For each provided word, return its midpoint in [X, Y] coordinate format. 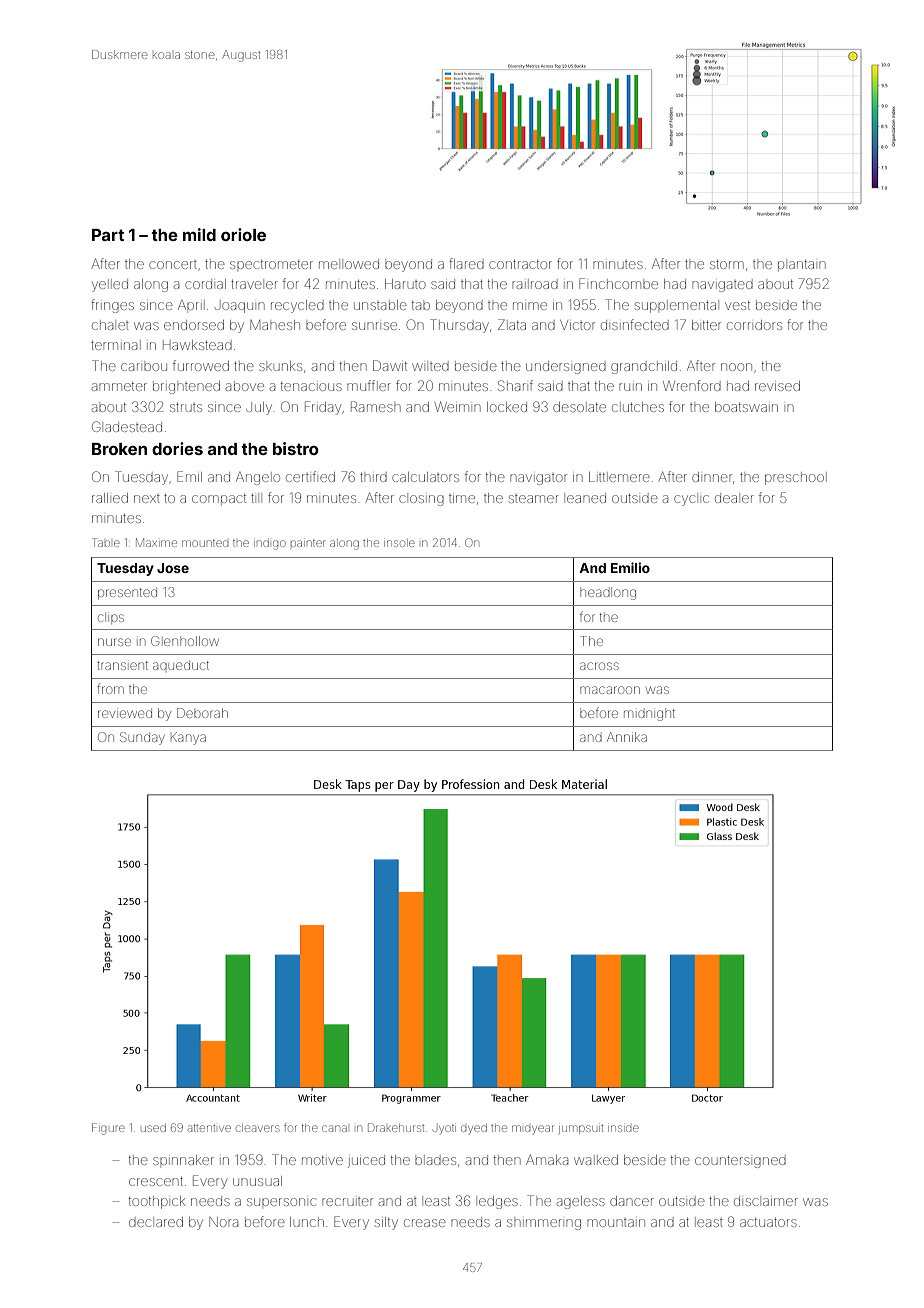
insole [399, 543]
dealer [734, 498]
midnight [649, 715]
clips [111, 618]
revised [777, 386]
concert [173, 265]
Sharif [515, 385]
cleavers [257, 1128]
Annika [627, 737]
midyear [533, 1129]
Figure [108, 1129]
